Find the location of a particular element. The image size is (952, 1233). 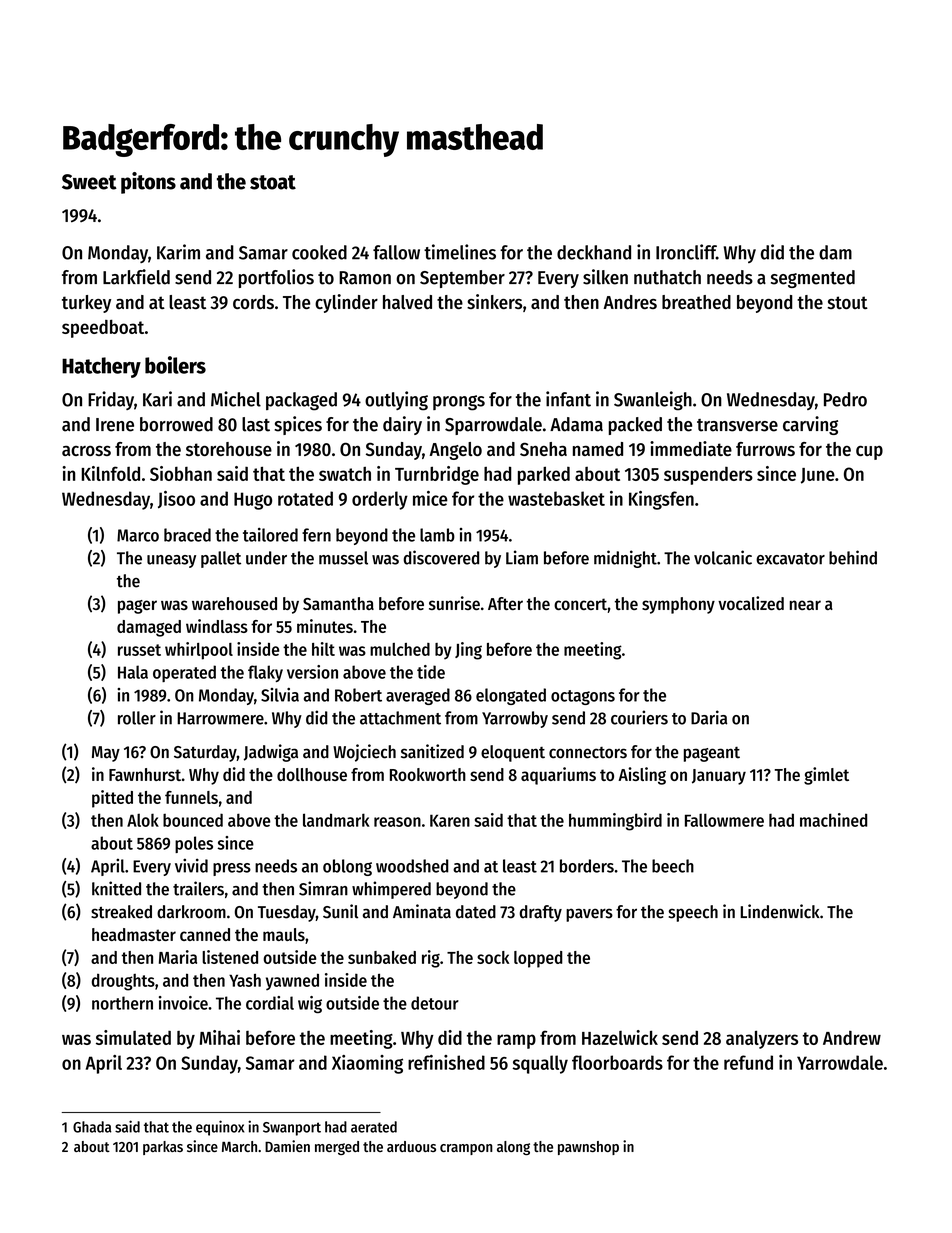

timelines is located at coordinates (460, 252).
